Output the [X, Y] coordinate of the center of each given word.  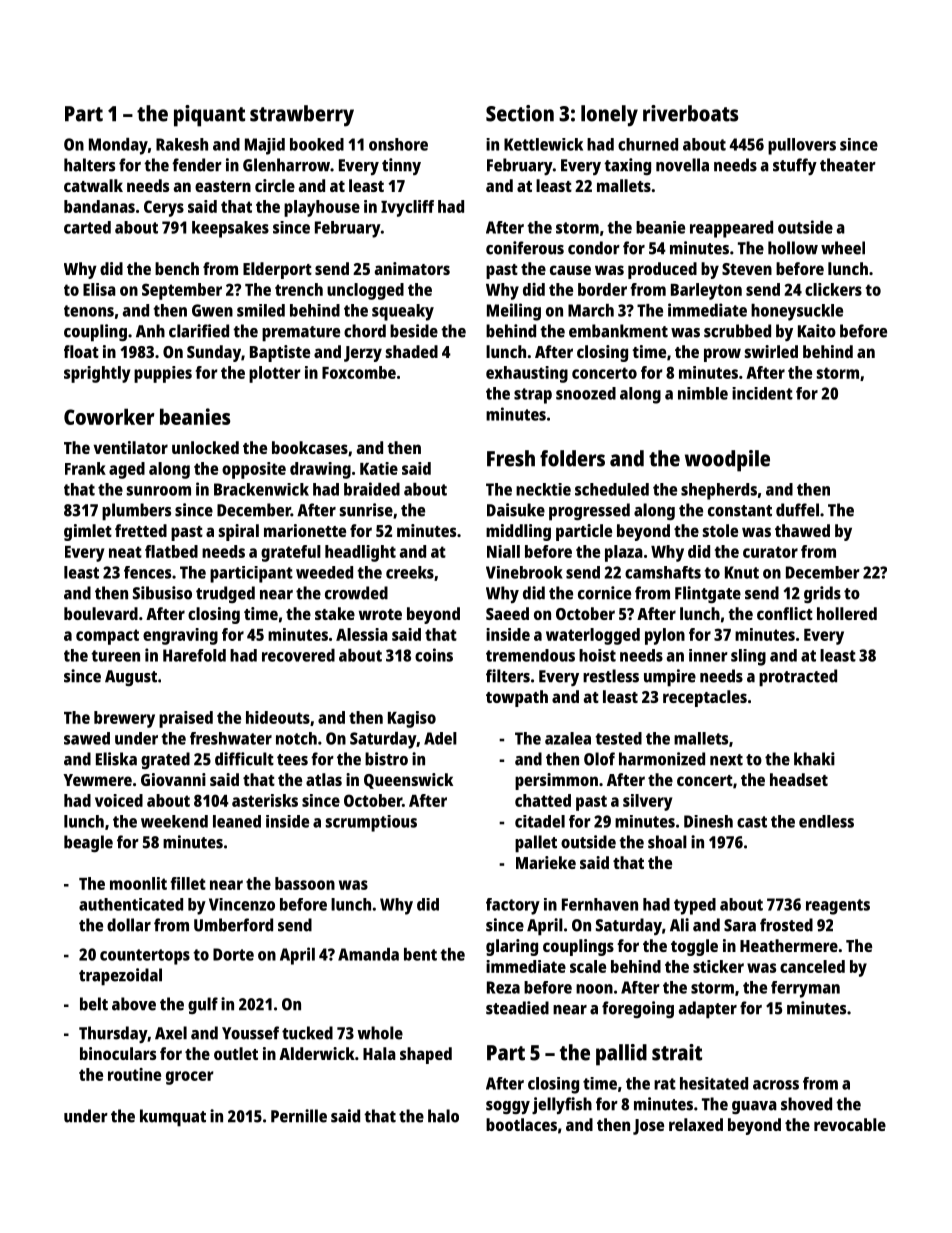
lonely [609, 116]
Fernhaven [600, 904]
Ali [679, 925]
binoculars [118, 1053]
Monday [118, 146]
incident [762, 393]
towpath [517, 698]
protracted [798, 678]
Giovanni [173, 779]
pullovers [802, 146]
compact [107, 637]
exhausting [527, 374]
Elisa [99, 289]
